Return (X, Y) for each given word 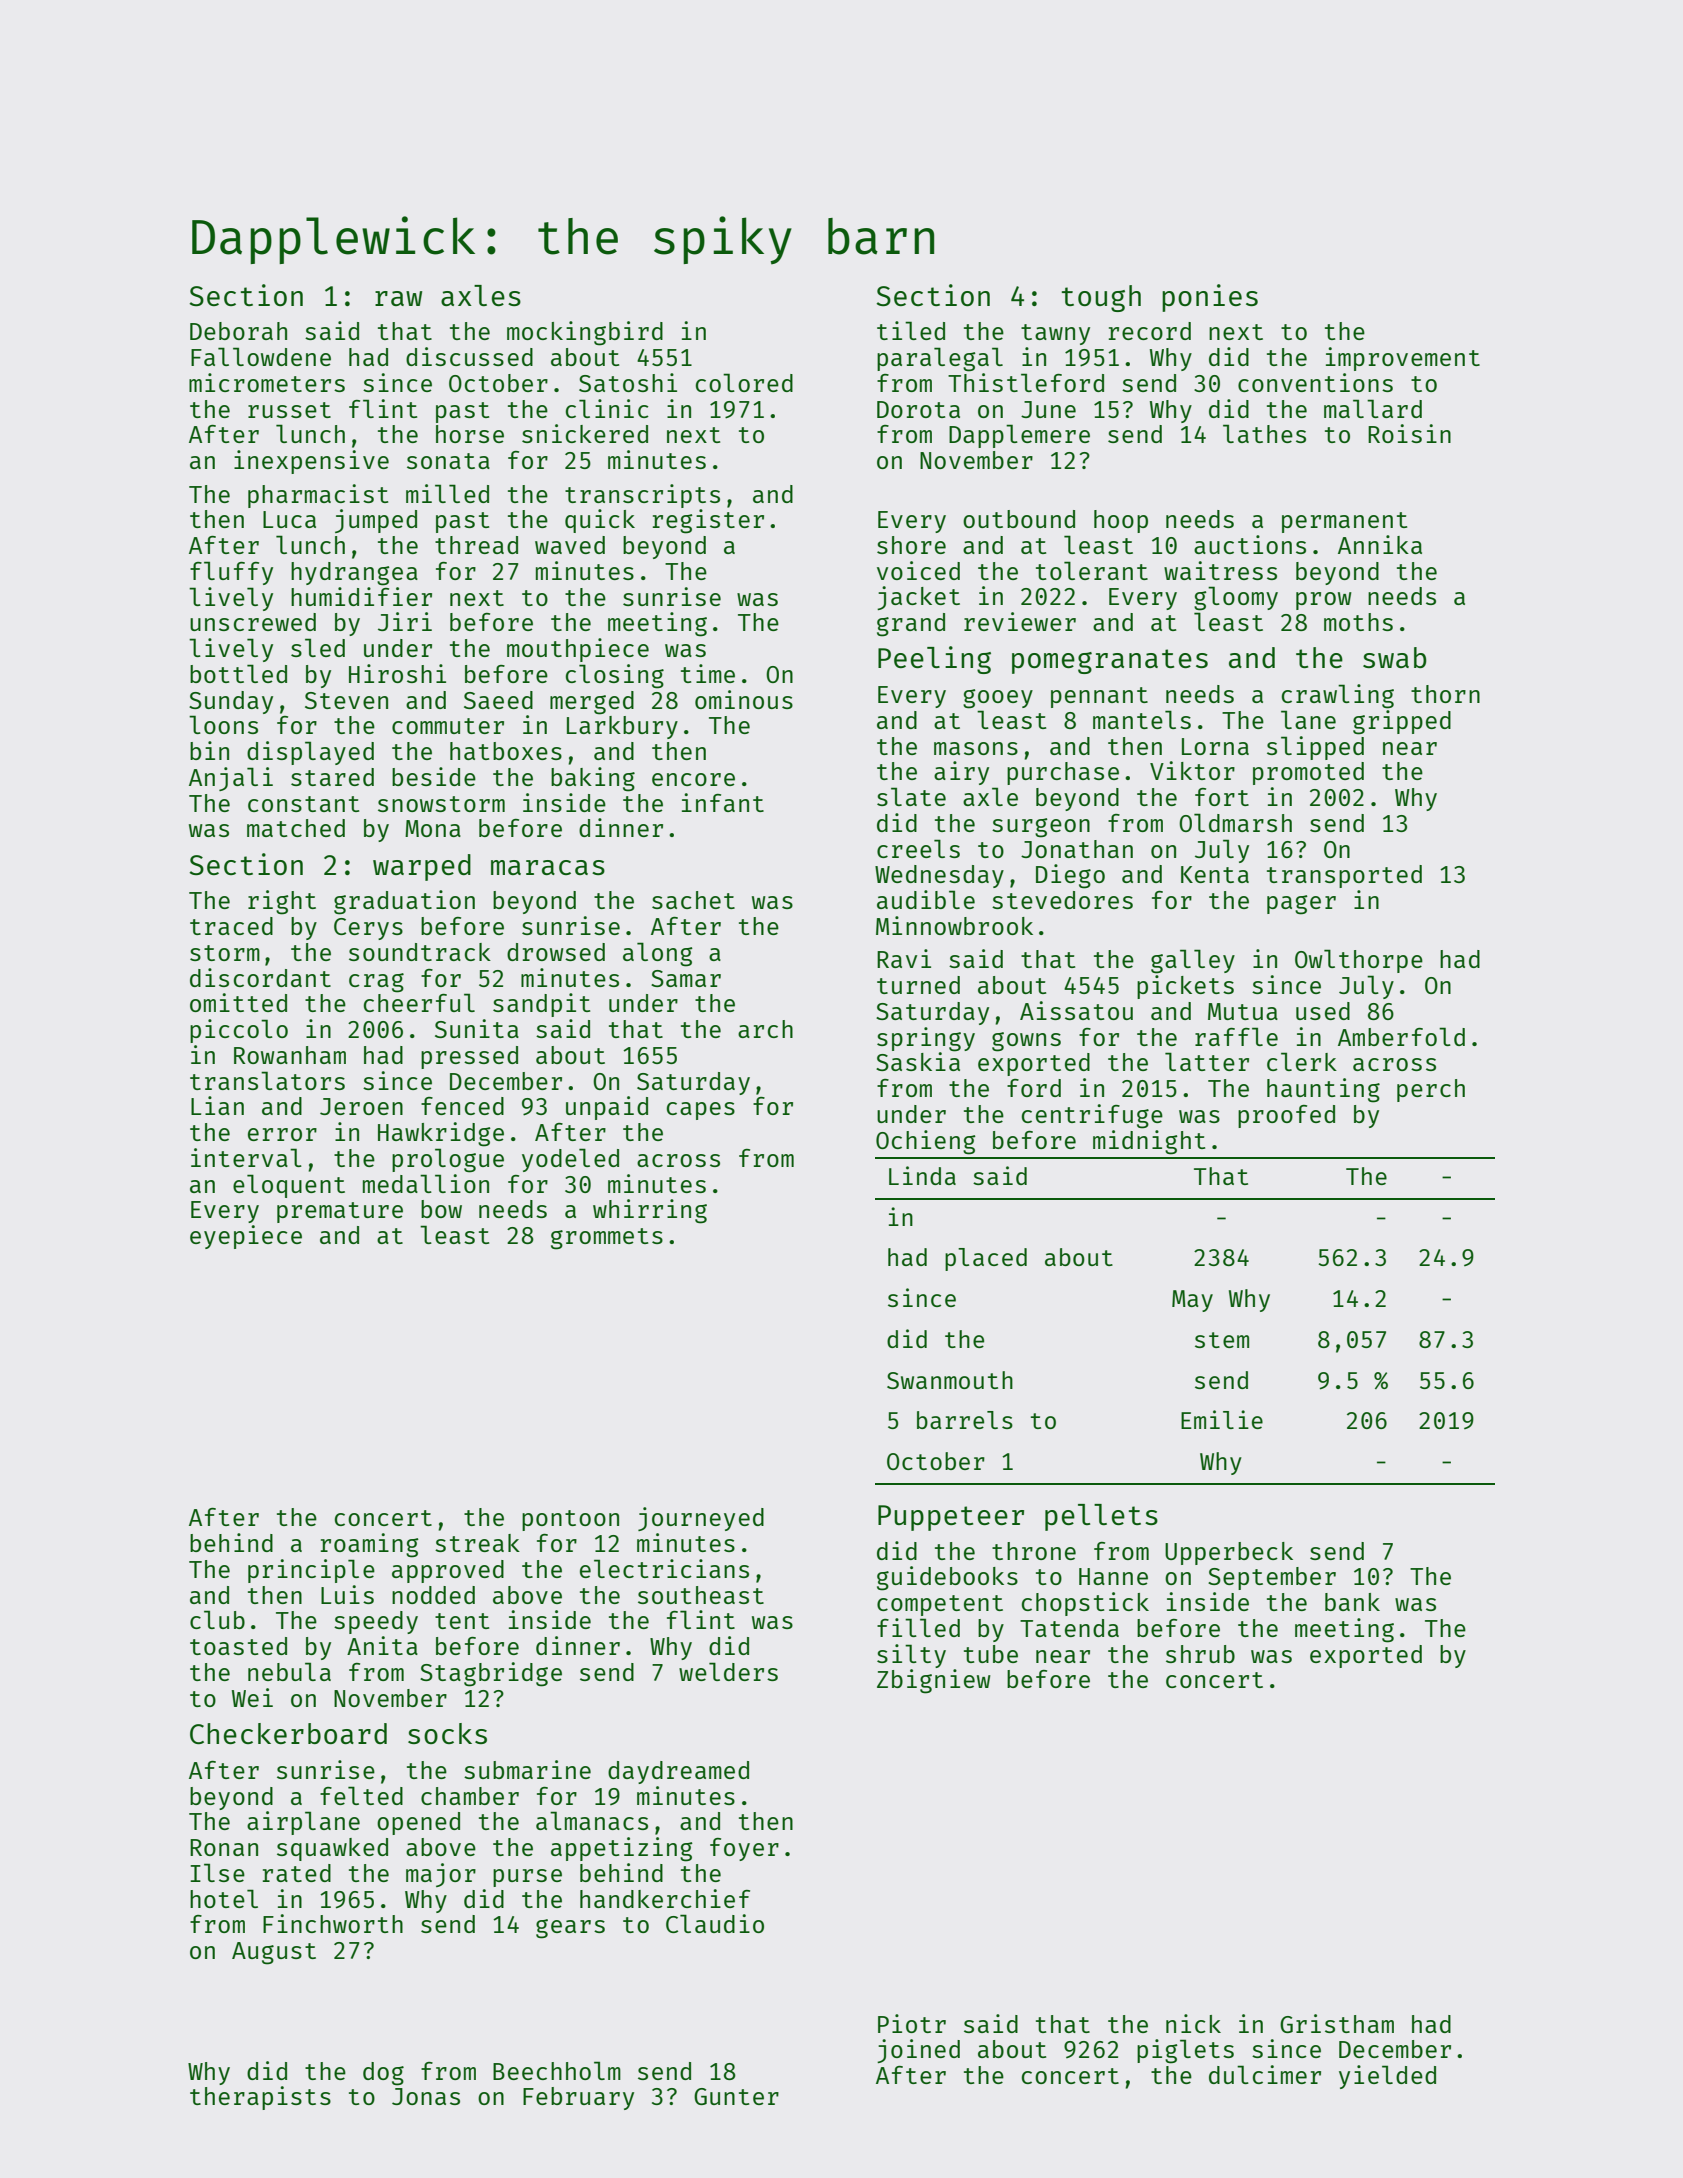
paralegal (940, 359)
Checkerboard (288, 1733)
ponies (1210, 298)
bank (1352, 1602)
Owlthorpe (1359, 961)
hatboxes (506, 751)
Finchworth (333, 1923)
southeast (701, 1595)
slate (911, 796)
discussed (469, 356)
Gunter (736, 2096)
